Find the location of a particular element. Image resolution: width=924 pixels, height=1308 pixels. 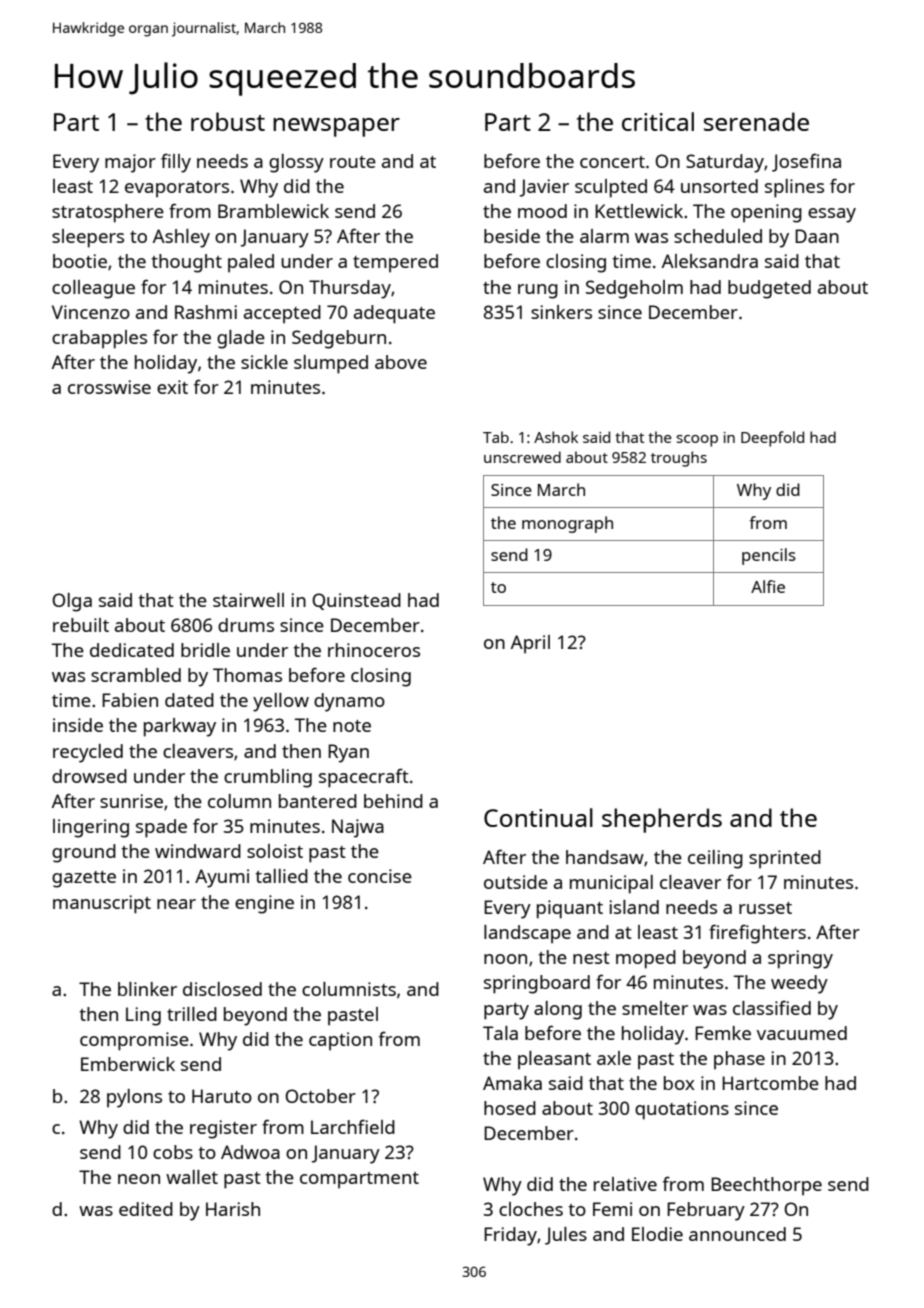

pylons is located at coordinates (134, 1098).
